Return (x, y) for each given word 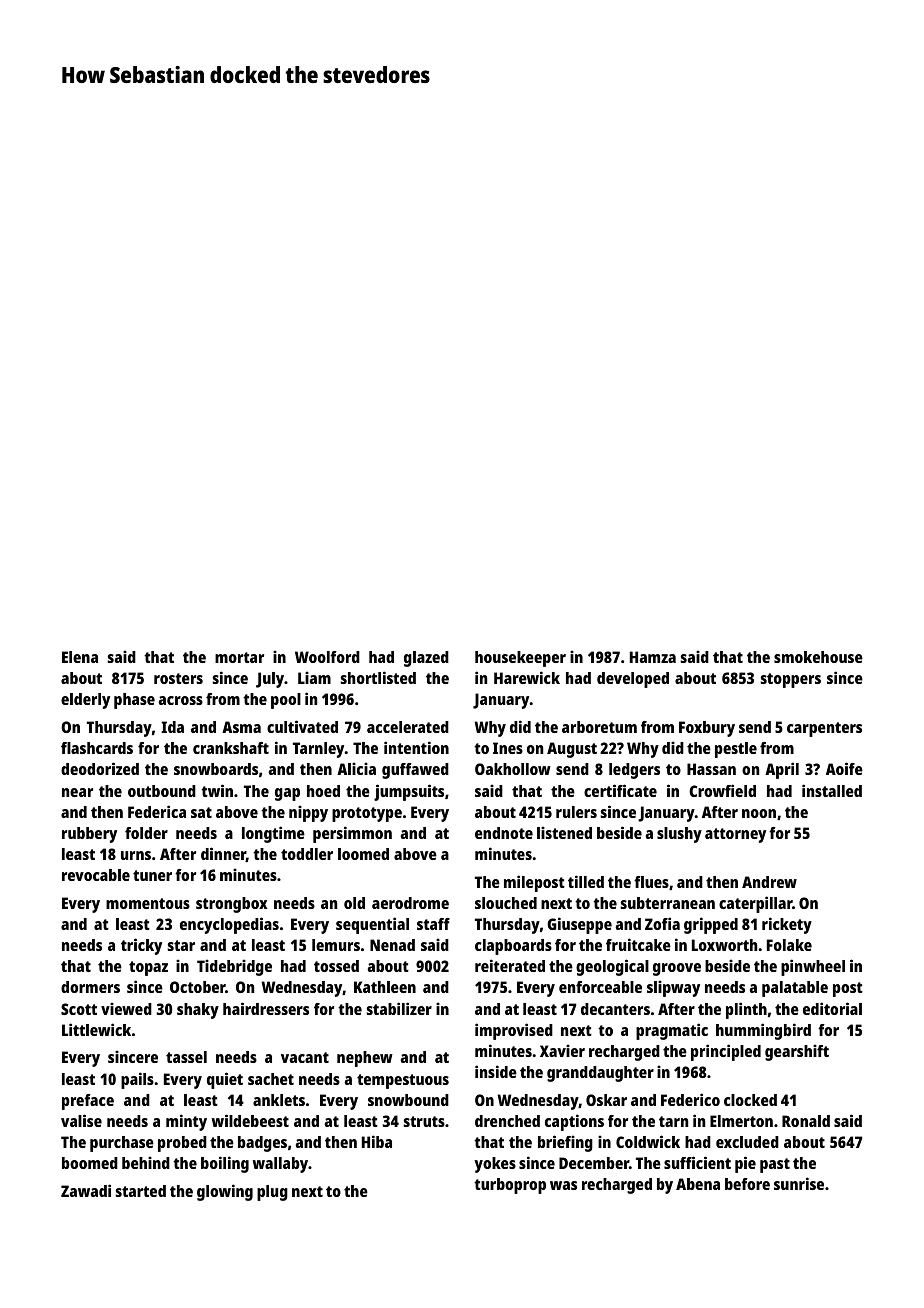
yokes (495, 1165)
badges (262, 1144)
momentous (148, 903)
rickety (787, 925)
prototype (367, 814)
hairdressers (266, 1008)
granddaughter (600, 1074)
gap (287, 794)
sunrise (799, 1183)
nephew (365, 1059)
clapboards (513, 947)
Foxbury (707, 729)
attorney (735, 835)
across (181, 700)
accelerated (408, 727)
